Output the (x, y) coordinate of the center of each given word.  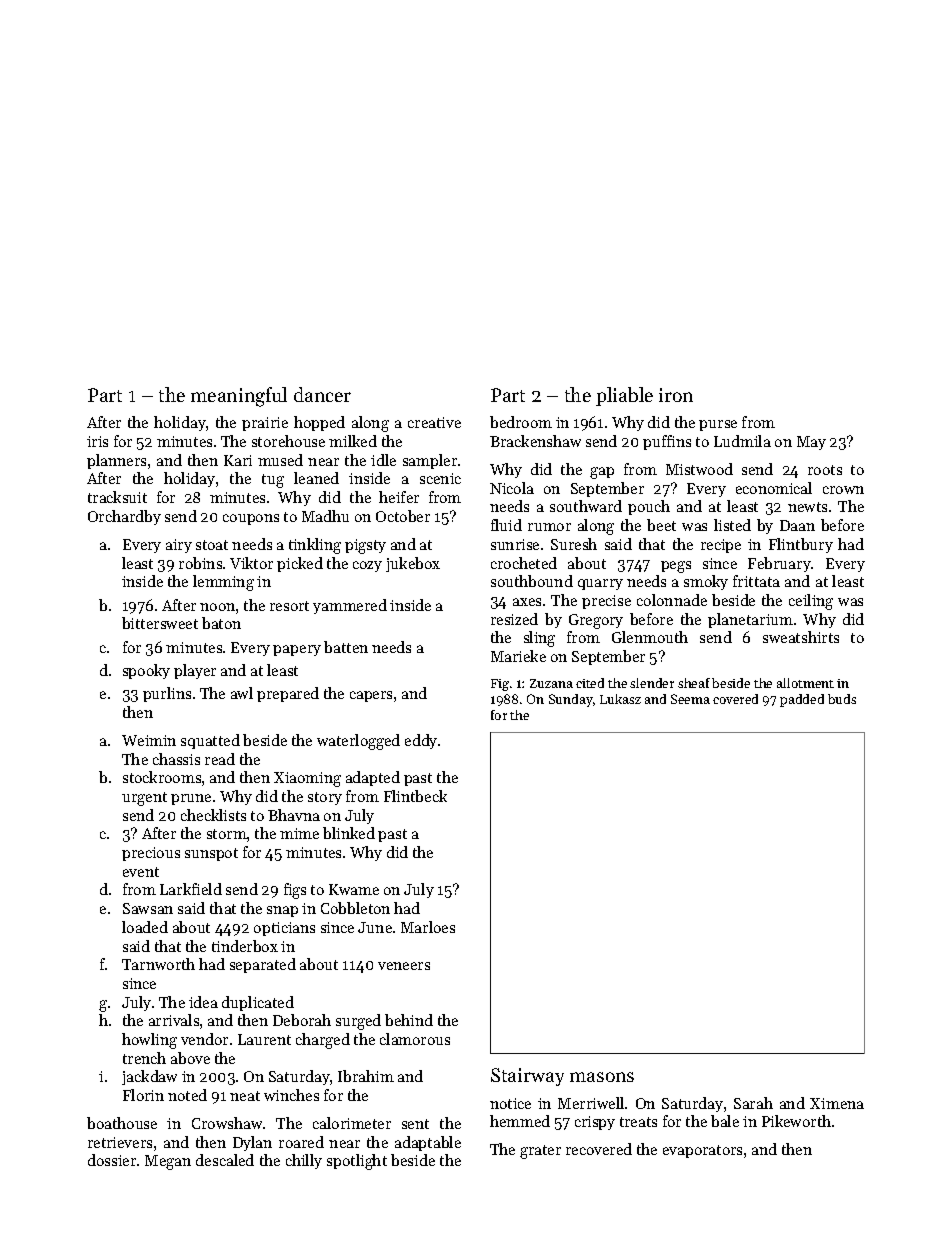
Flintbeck (415, 796)
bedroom (521, 422)
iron (676, 395)
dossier (112, 1160)
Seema (690, 699)
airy (179, 546)
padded (802, 700)
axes (527, 602)
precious (151, 854)
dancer (322, 394)
